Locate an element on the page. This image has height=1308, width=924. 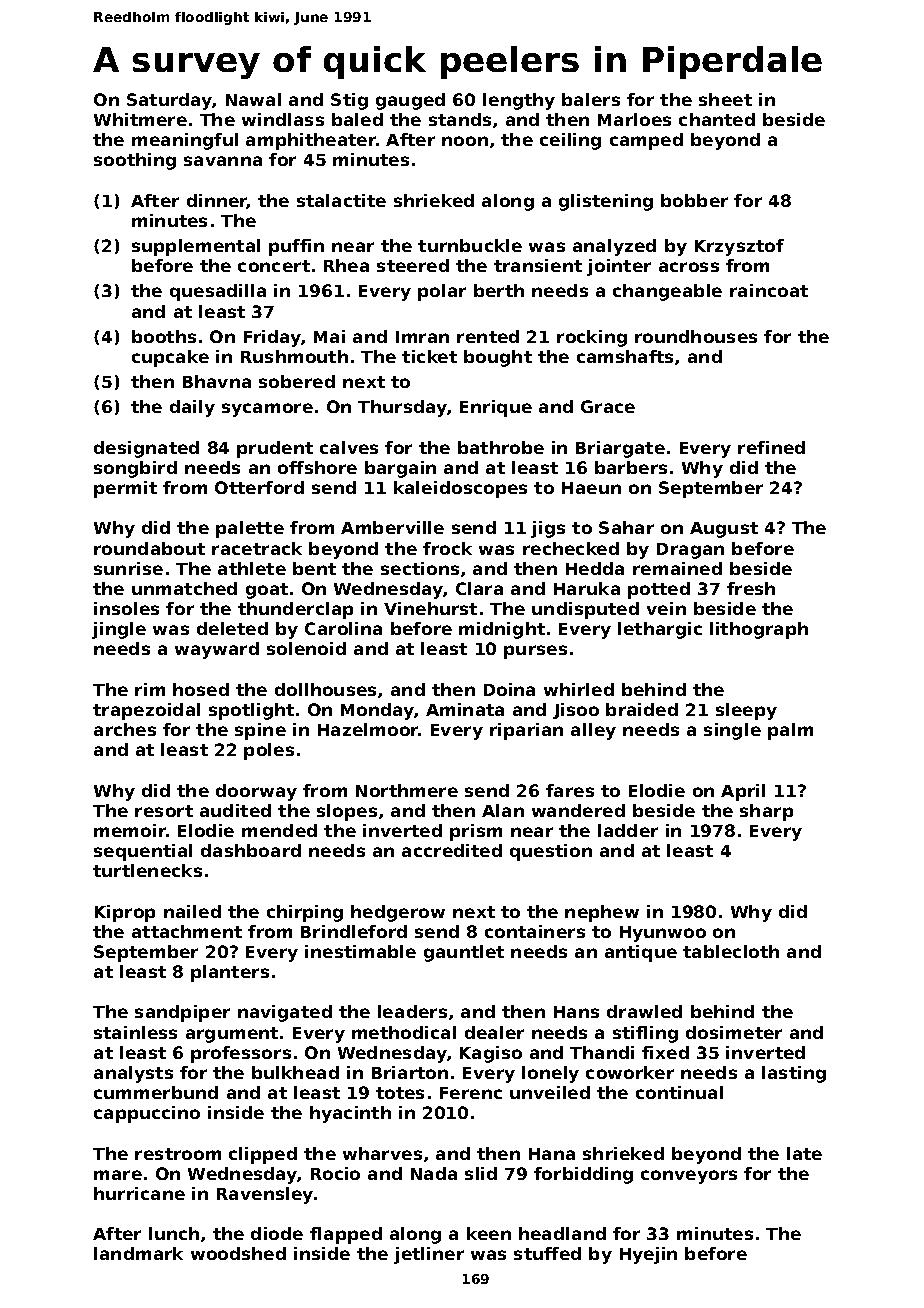
wharves is located at coordinates (382, 1153).
